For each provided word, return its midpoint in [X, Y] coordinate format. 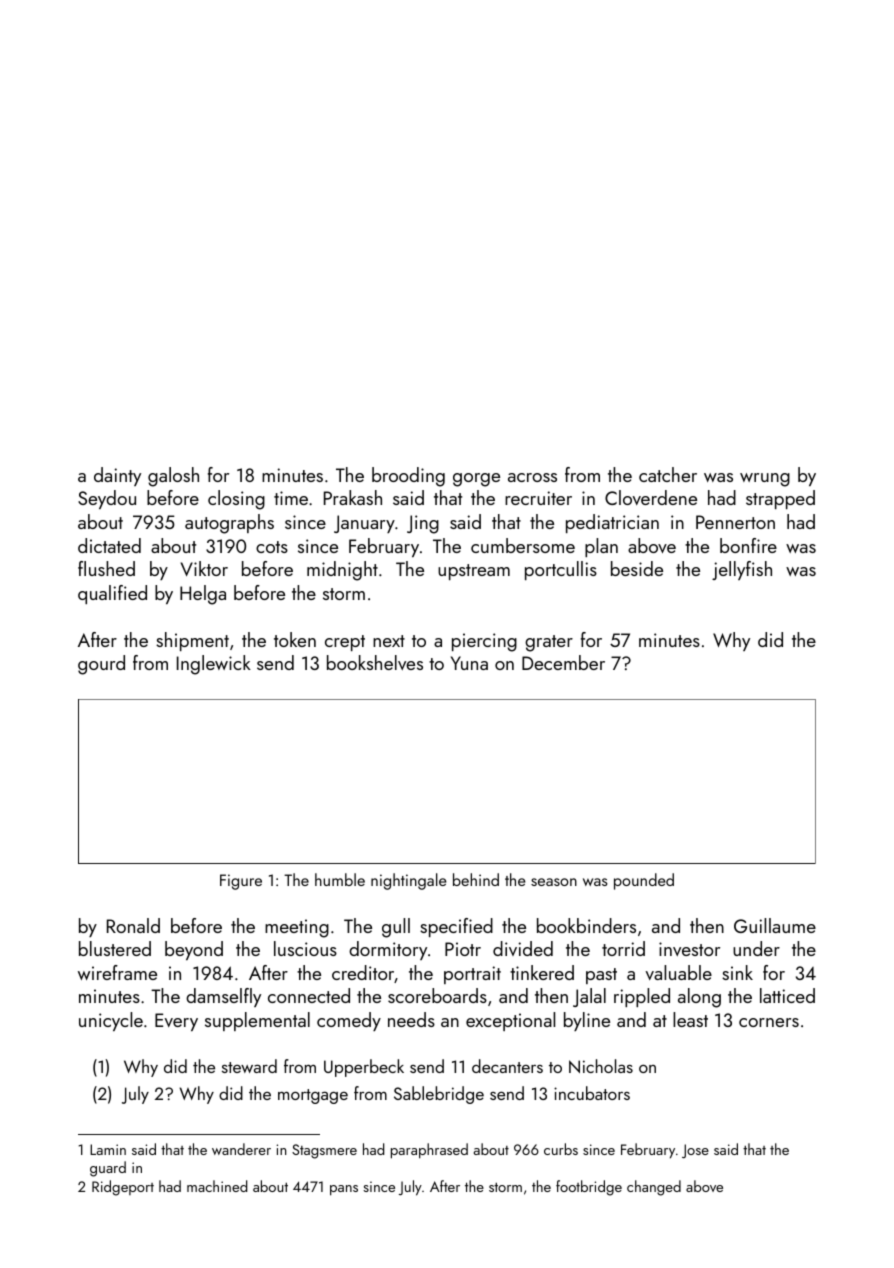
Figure [241, 882]
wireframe [117, 972]
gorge [476, 480]
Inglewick [214, 665]
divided [523, 948]
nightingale [409, 881]
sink [737, 972]
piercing [484, 642]
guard [108, 1169]
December [563, 662]
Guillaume [775, 925]
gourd [101, 665]
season [554, 882]
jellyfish [742, 570]
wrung [765, 480]
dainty [117, 476]
